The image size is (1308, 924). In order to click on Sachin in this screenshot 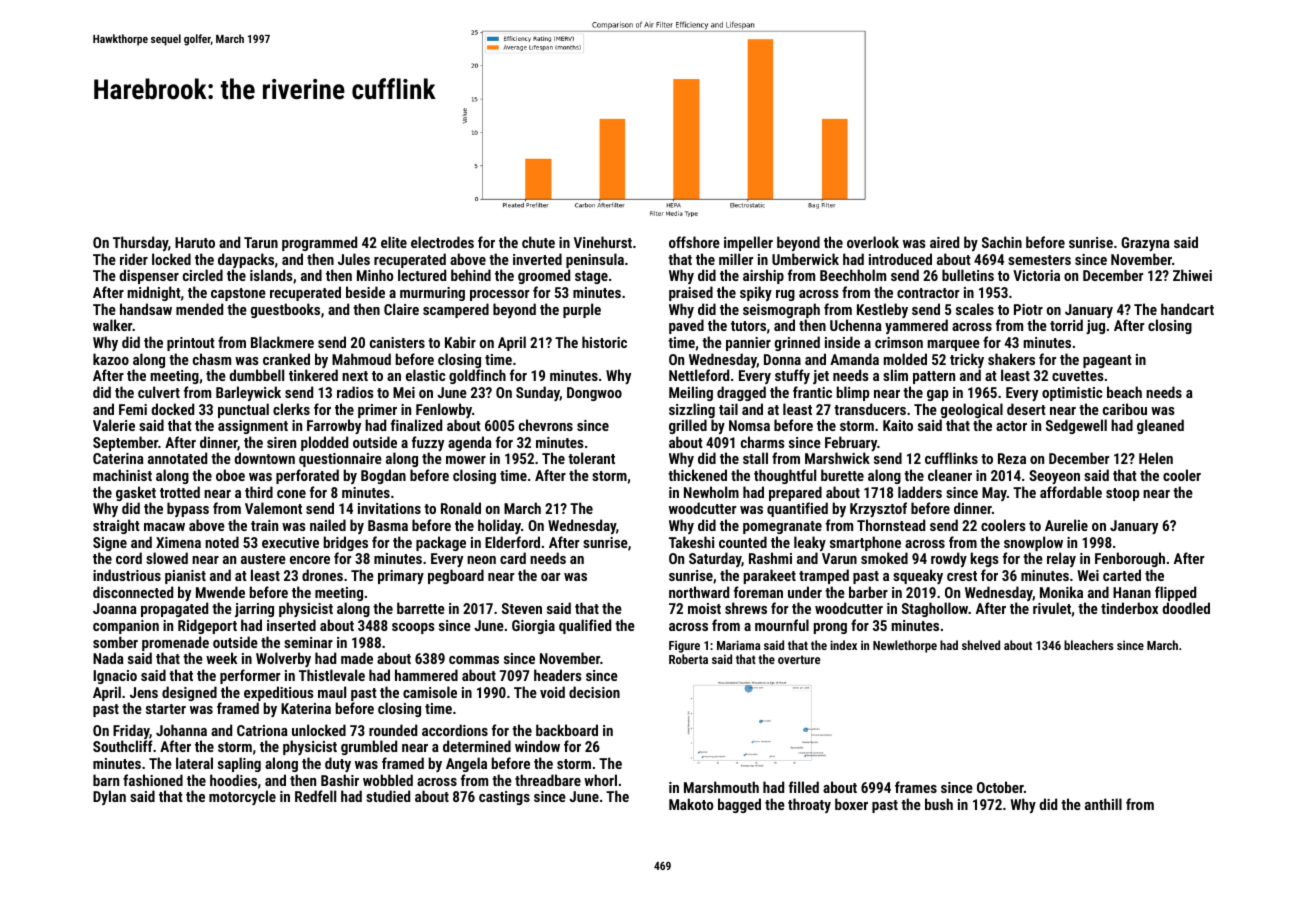, I will do `click(1002, 242)`.
